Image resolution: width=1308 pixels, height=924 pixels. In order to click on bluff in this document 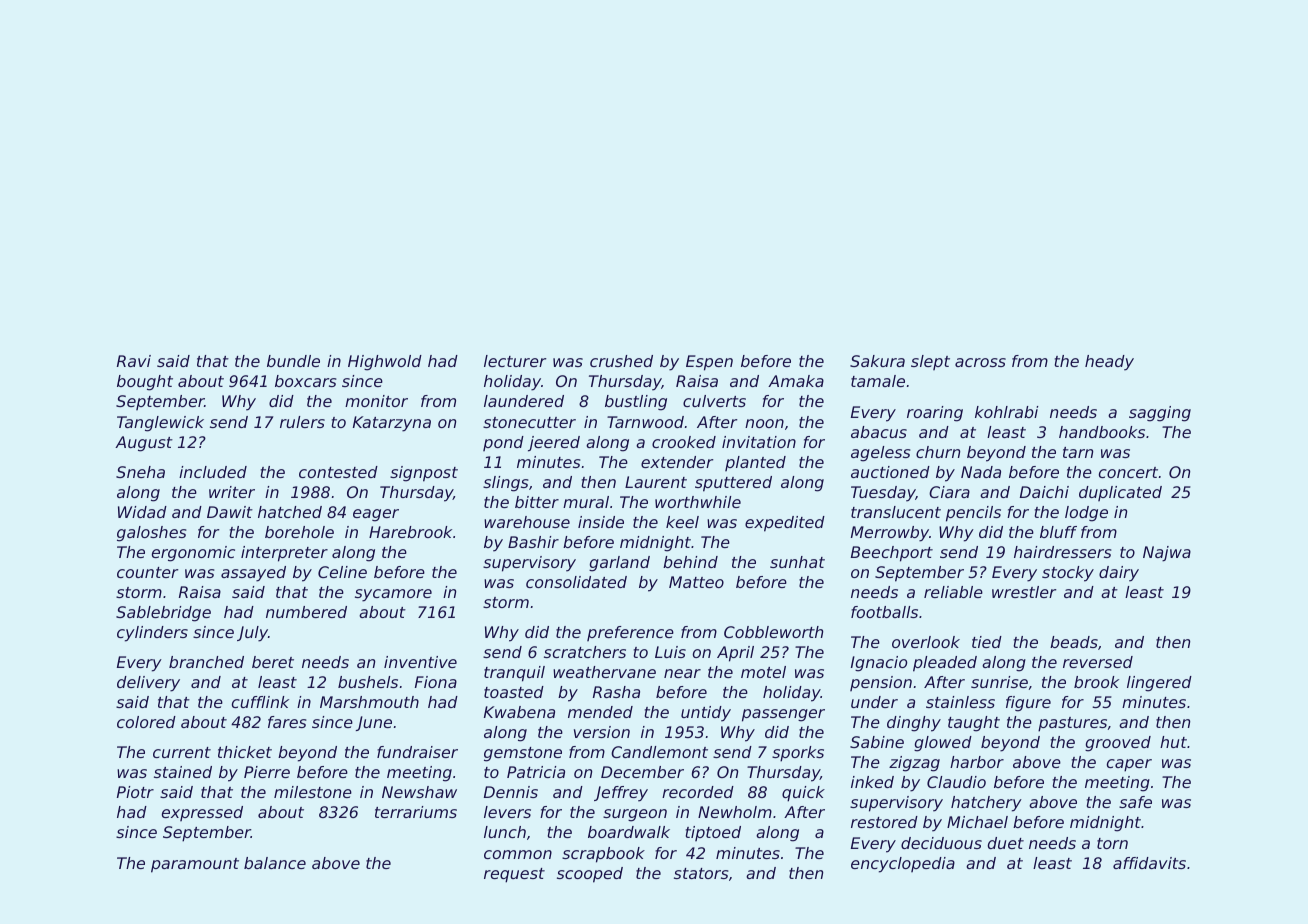, I will do `click(1058, 532)`.
